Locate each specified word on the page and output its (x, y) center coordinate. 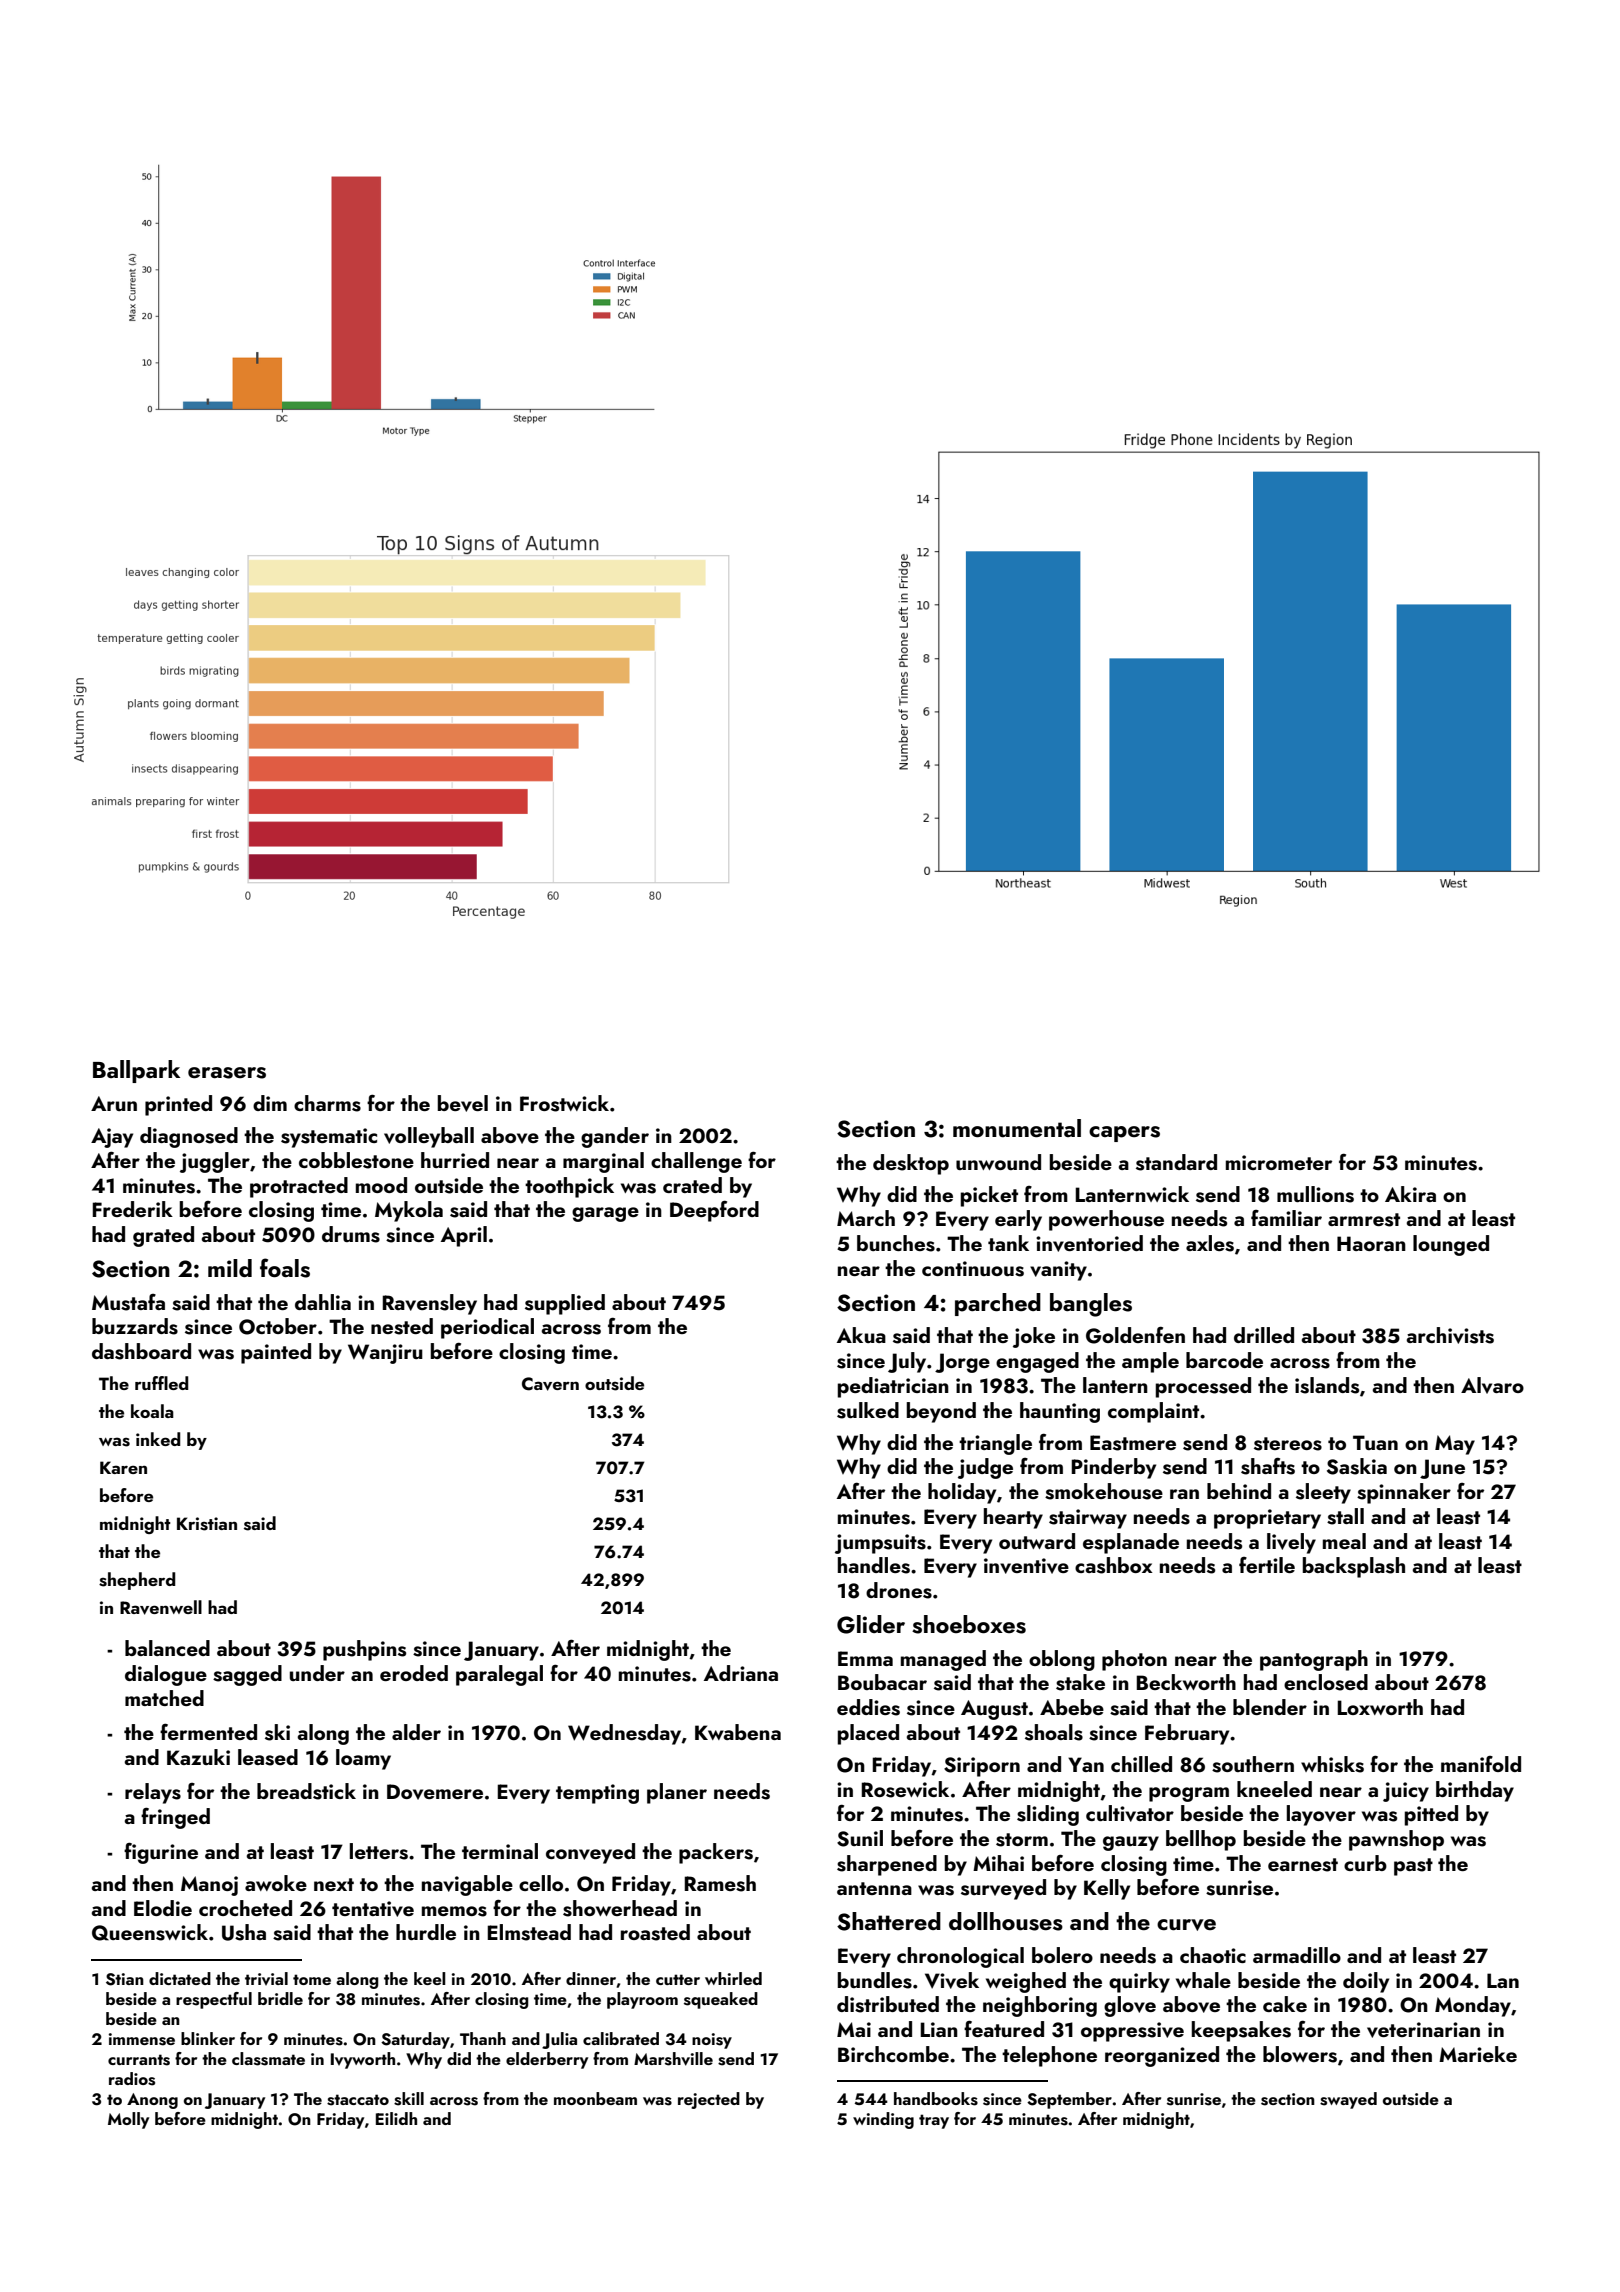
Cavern (550, 1384)
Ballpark (136, 1071)
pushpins (364, 1650)
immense (142, 2039)
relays (153, 1793)
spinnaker (1404, 1493)
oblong (1062, 1660)
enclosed (1326, 1682)
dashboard (141, 1351)
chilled (1141, 1764)
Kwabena (738, 1732)
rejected (709, 2100)
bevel (463, 1103)
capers (1124, 1134)
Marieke (1478, 2054)
